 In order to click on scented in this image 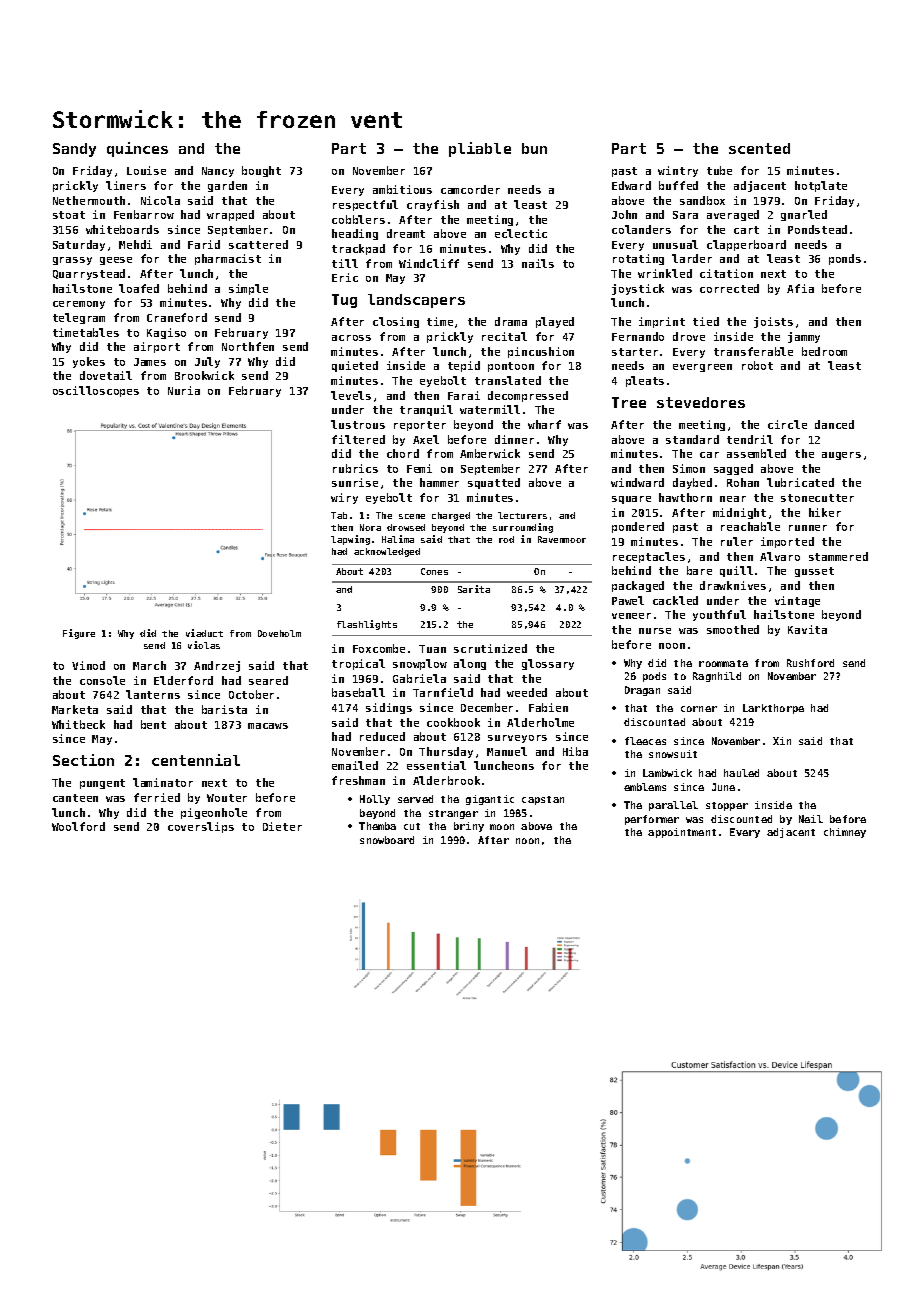, I will do `click(759, 148)`.
